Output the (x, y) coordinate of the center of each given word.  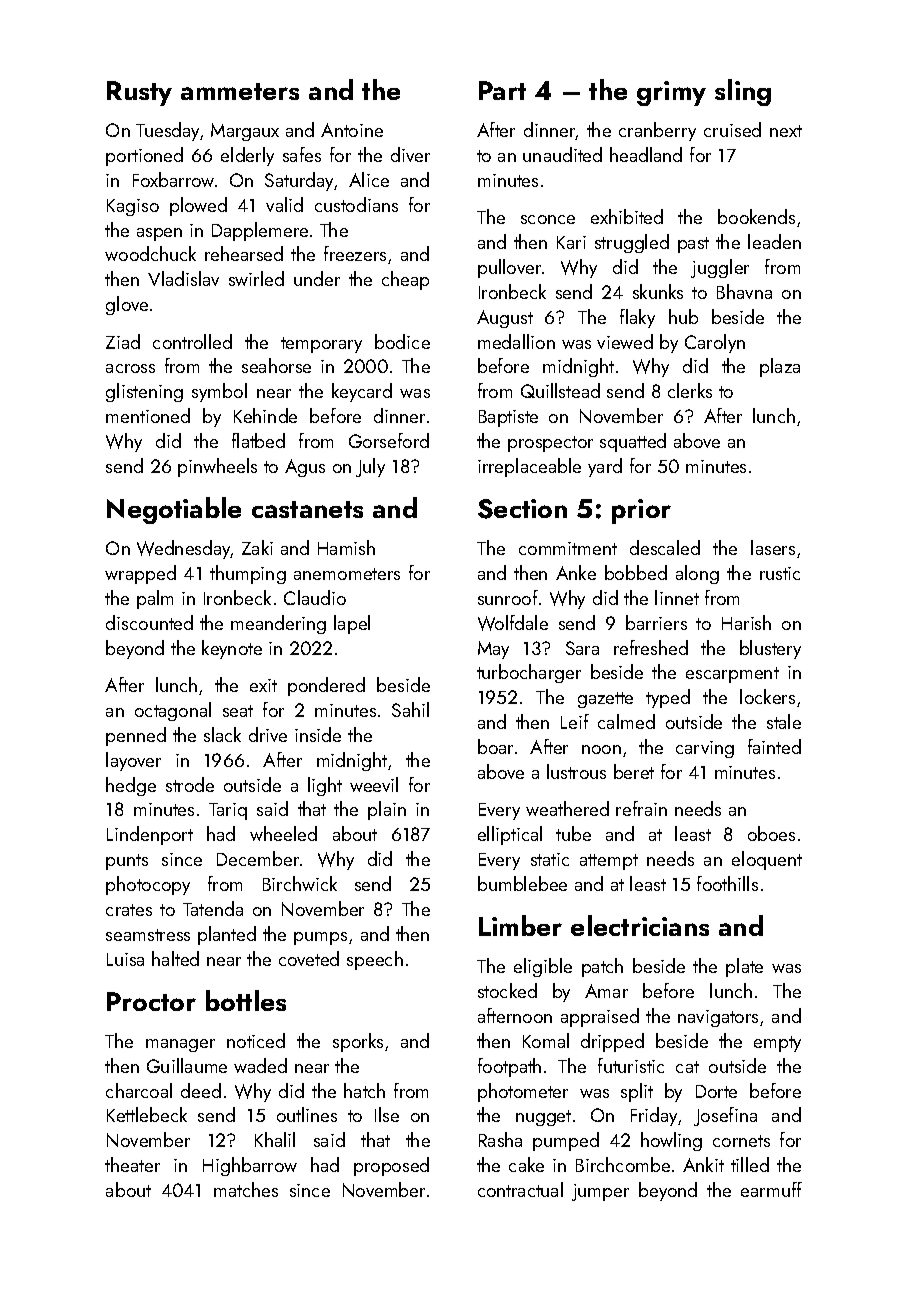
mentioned (148, 415)
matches (246, 1189)
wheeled (283, 833)
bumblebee (522, 883)
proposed (391, 1166)
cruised (732, 129)
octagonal (173, 711)
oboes (771, 833)
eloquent (767, 860)
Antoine (352, 130)
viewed (625, 341)
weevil (374, 784)
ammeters (240, 91)
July (370, 467)
